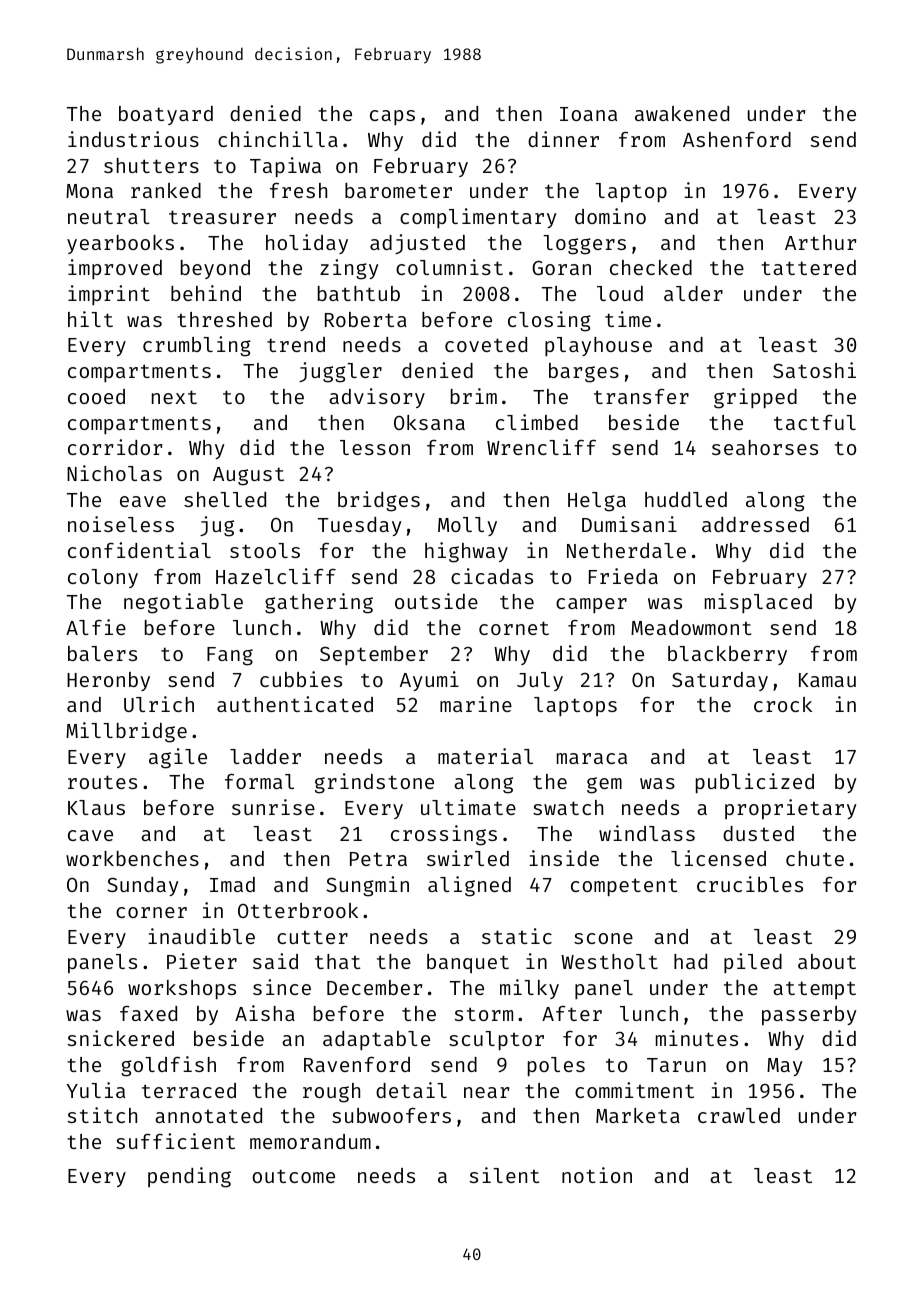  I want to click on annotated, so click(208, 1115).
